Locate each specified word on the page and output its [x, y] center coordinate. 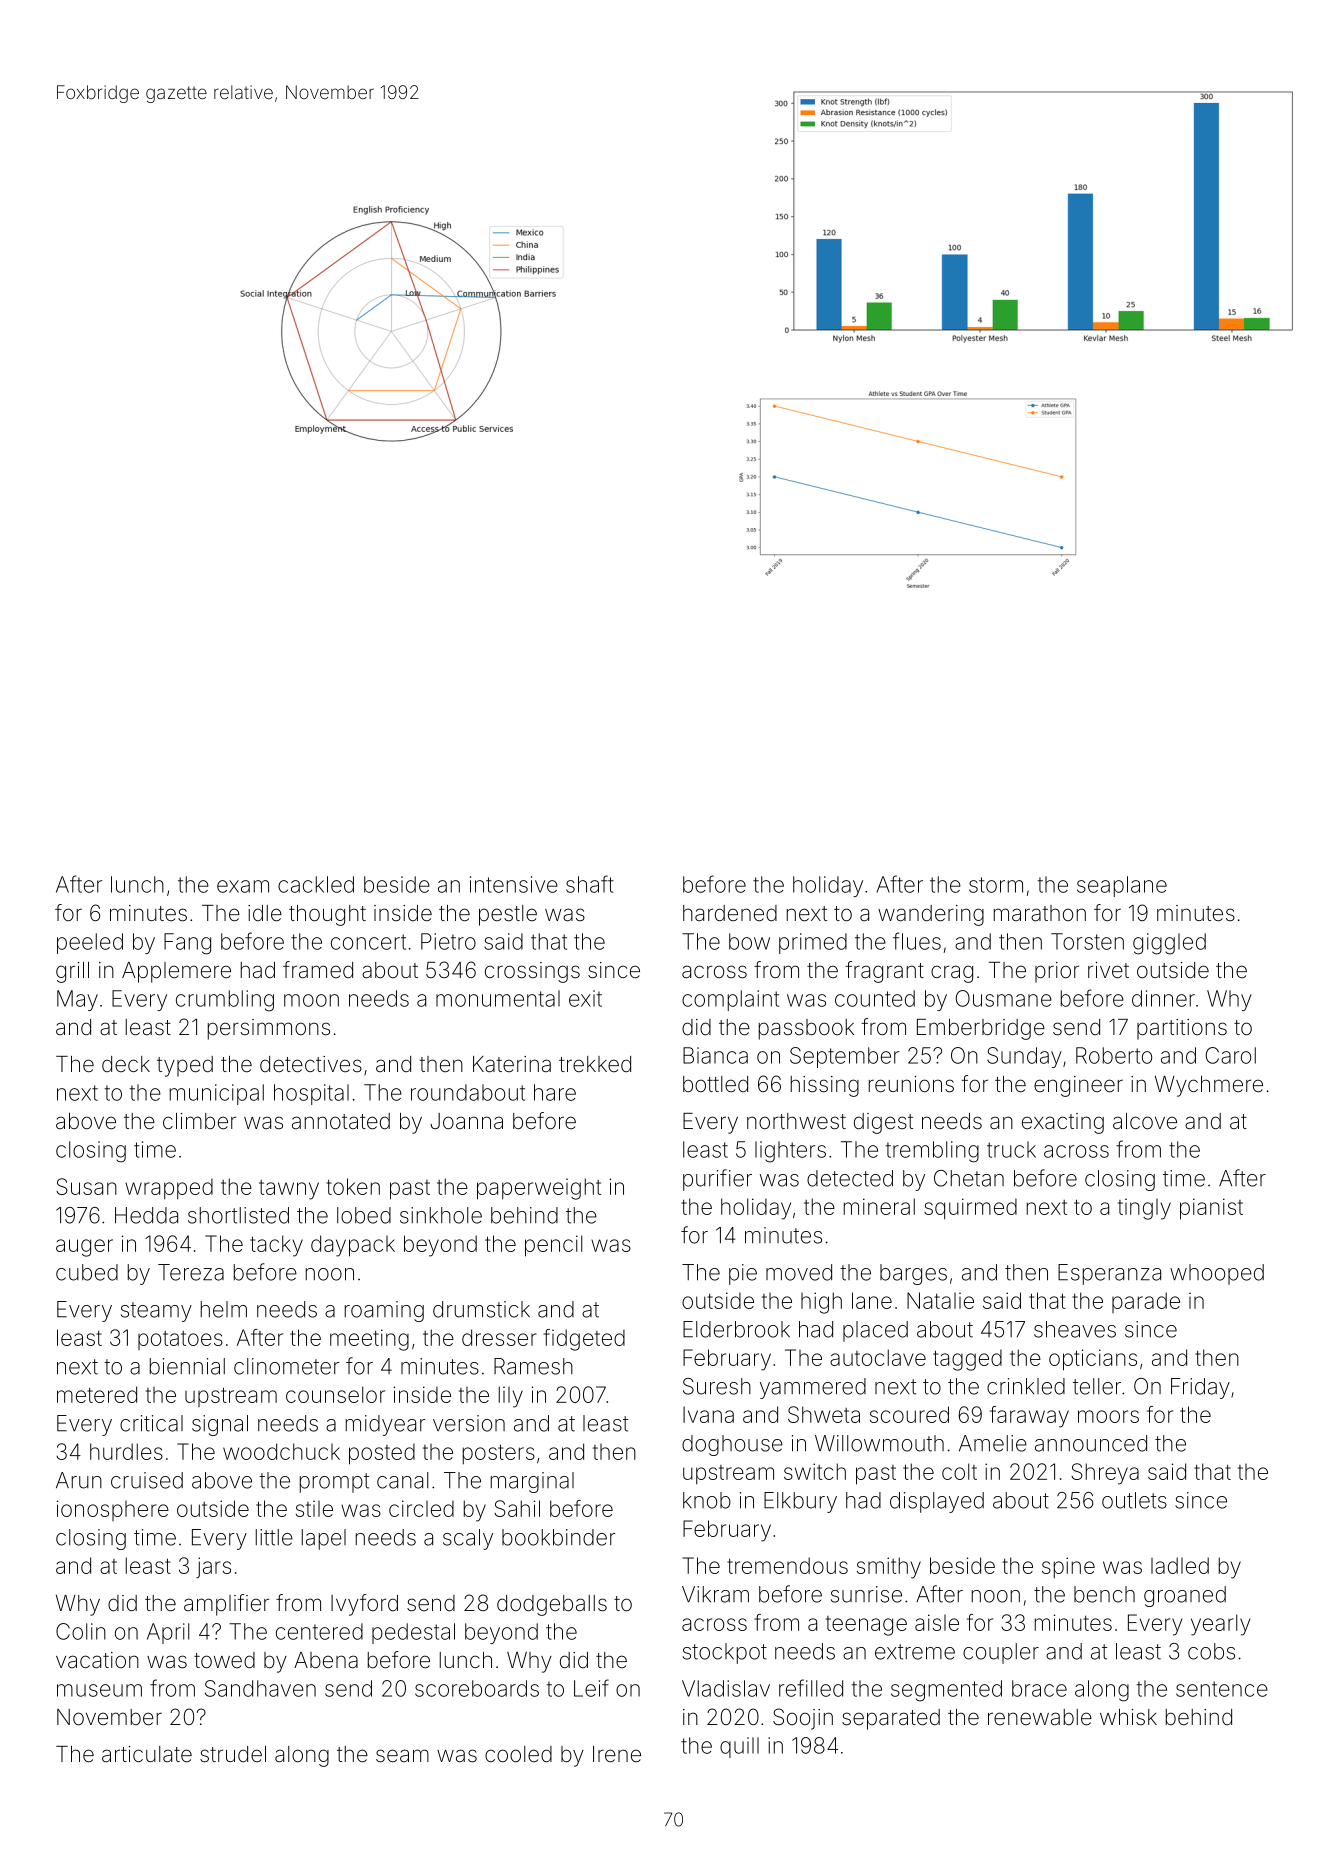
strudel [233, 1754]
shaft [590, 884]
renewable [1040, 1717]
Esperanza [1109, 1274]
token [353, 1186]
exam [243, 886]
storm [996, 885]
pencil [553, 1246]
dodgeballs [552, 1605]
